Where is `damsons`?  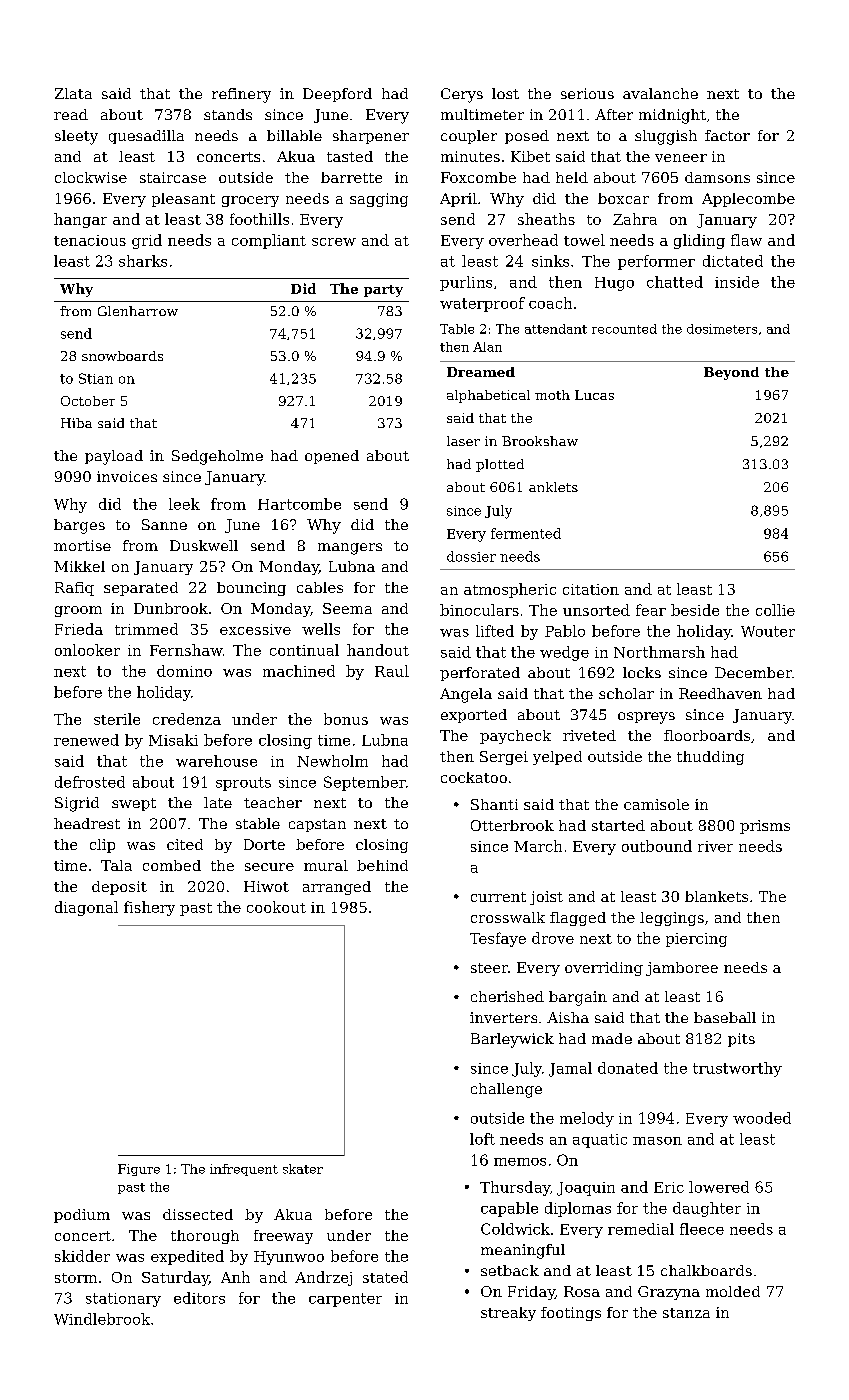 damsons is located at coordinates (717, 177).
